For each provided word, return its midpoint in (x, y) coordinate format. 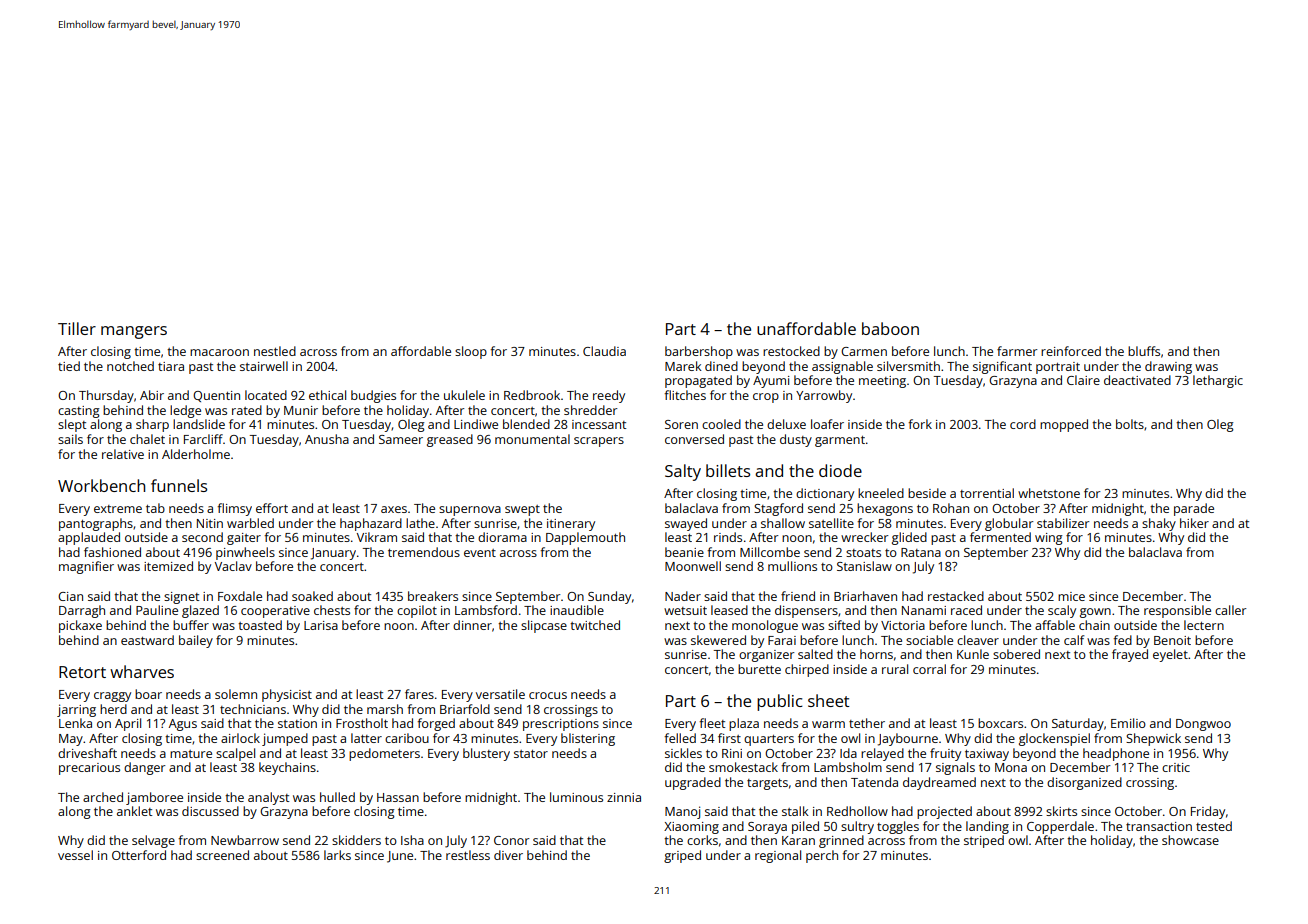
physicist (287, 695)
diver (508, 855)
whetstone (1049, 493)
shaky (1159, 524)
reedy (609, 396)
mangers (134, 332)
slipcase (544, 626)
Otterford (139, 855)
